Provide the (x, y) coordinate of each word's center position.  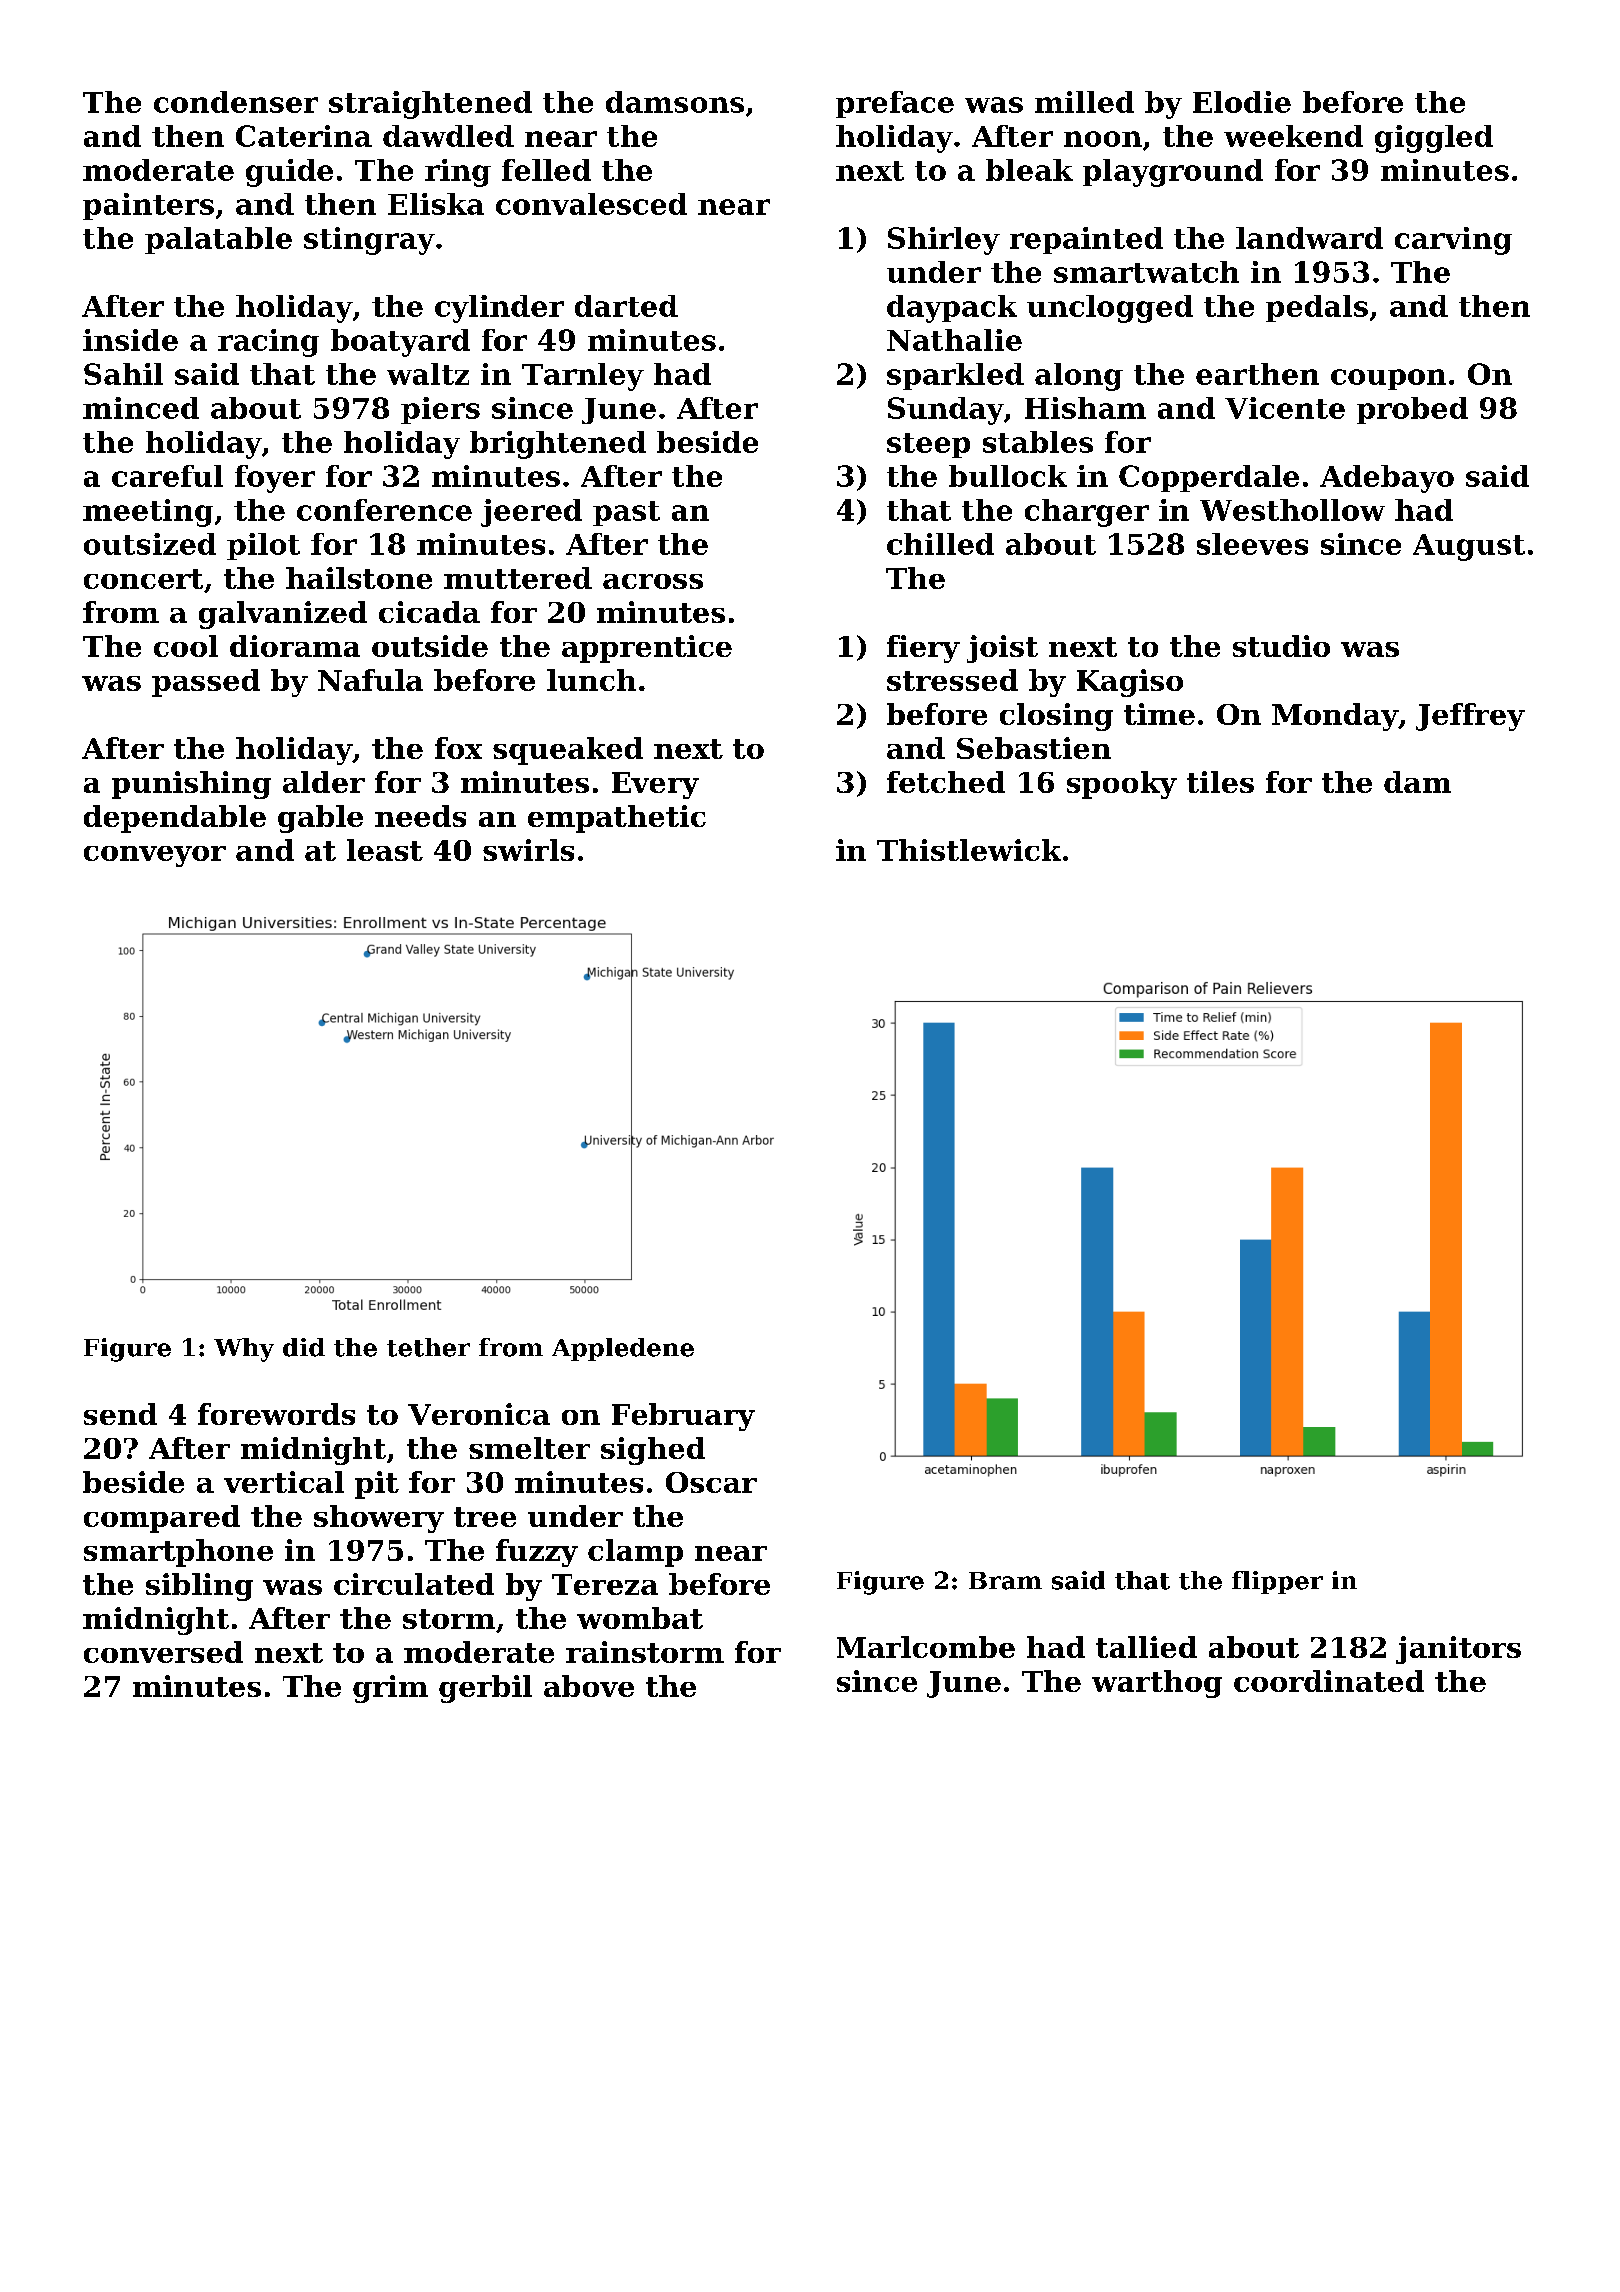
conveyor (155, 856)
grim (390, 1689)
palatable (218, 240)
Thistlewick (969, 850)
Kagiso (1130, 683)
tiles (1220, 782)
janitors (1458, 1650)
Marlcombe (926, 1647)
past (626, 513)
